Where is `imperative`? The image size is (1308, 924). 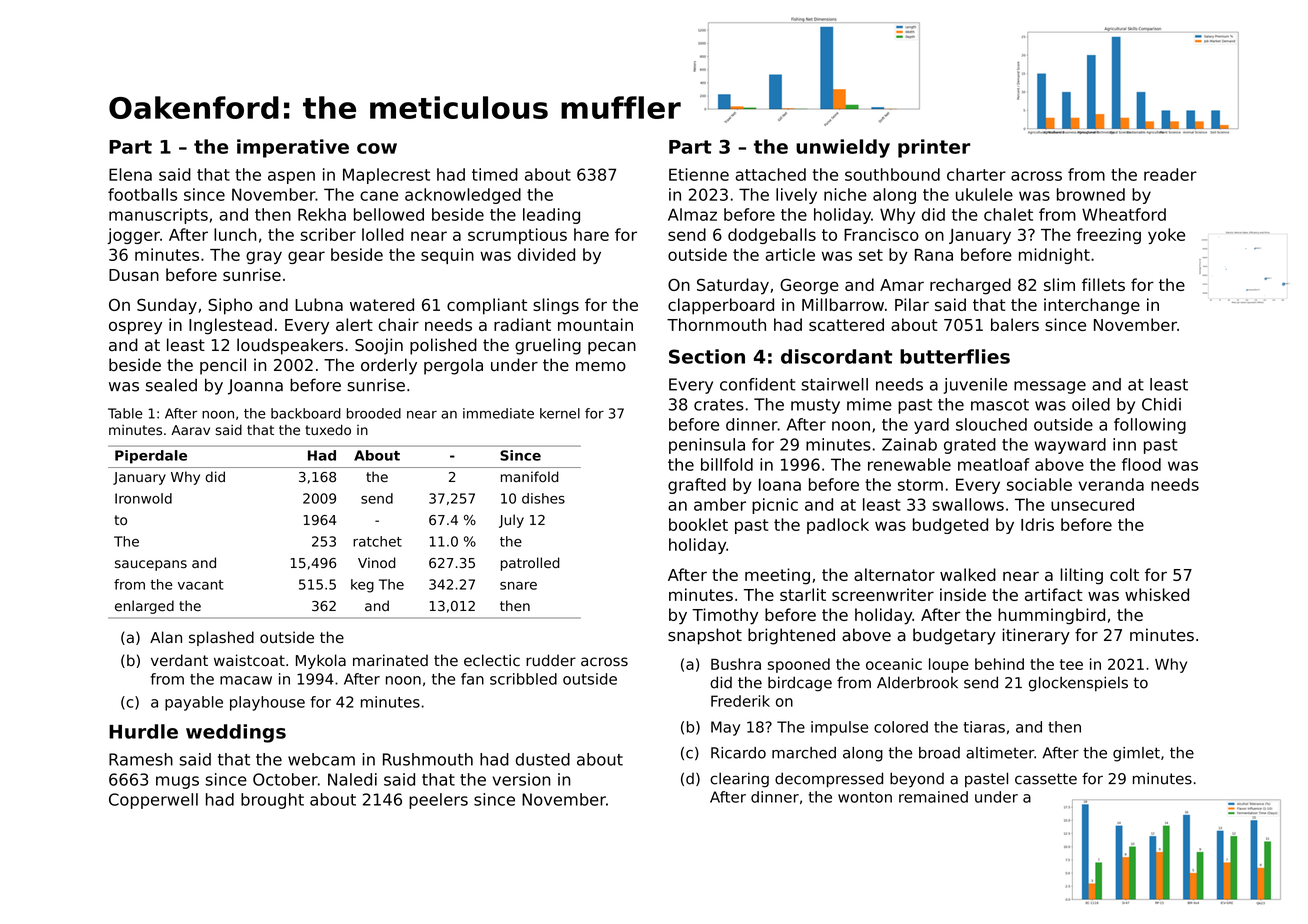
imperative is located at coordinates (293, 148).
